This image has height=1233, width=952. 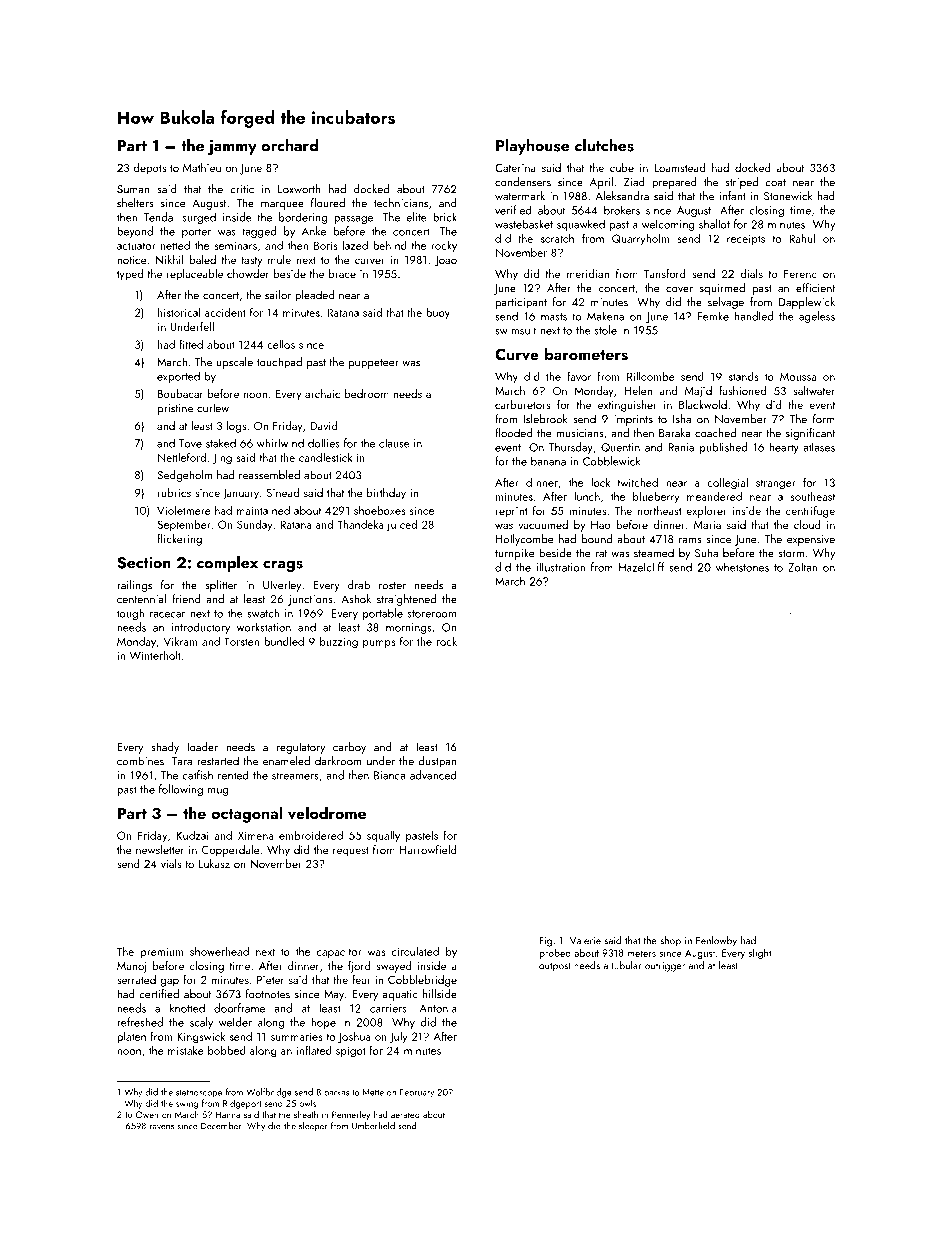 What do you see at coordinates (665, 967) in the image?
I see `outrigger` at bounding box center [665, 967].
